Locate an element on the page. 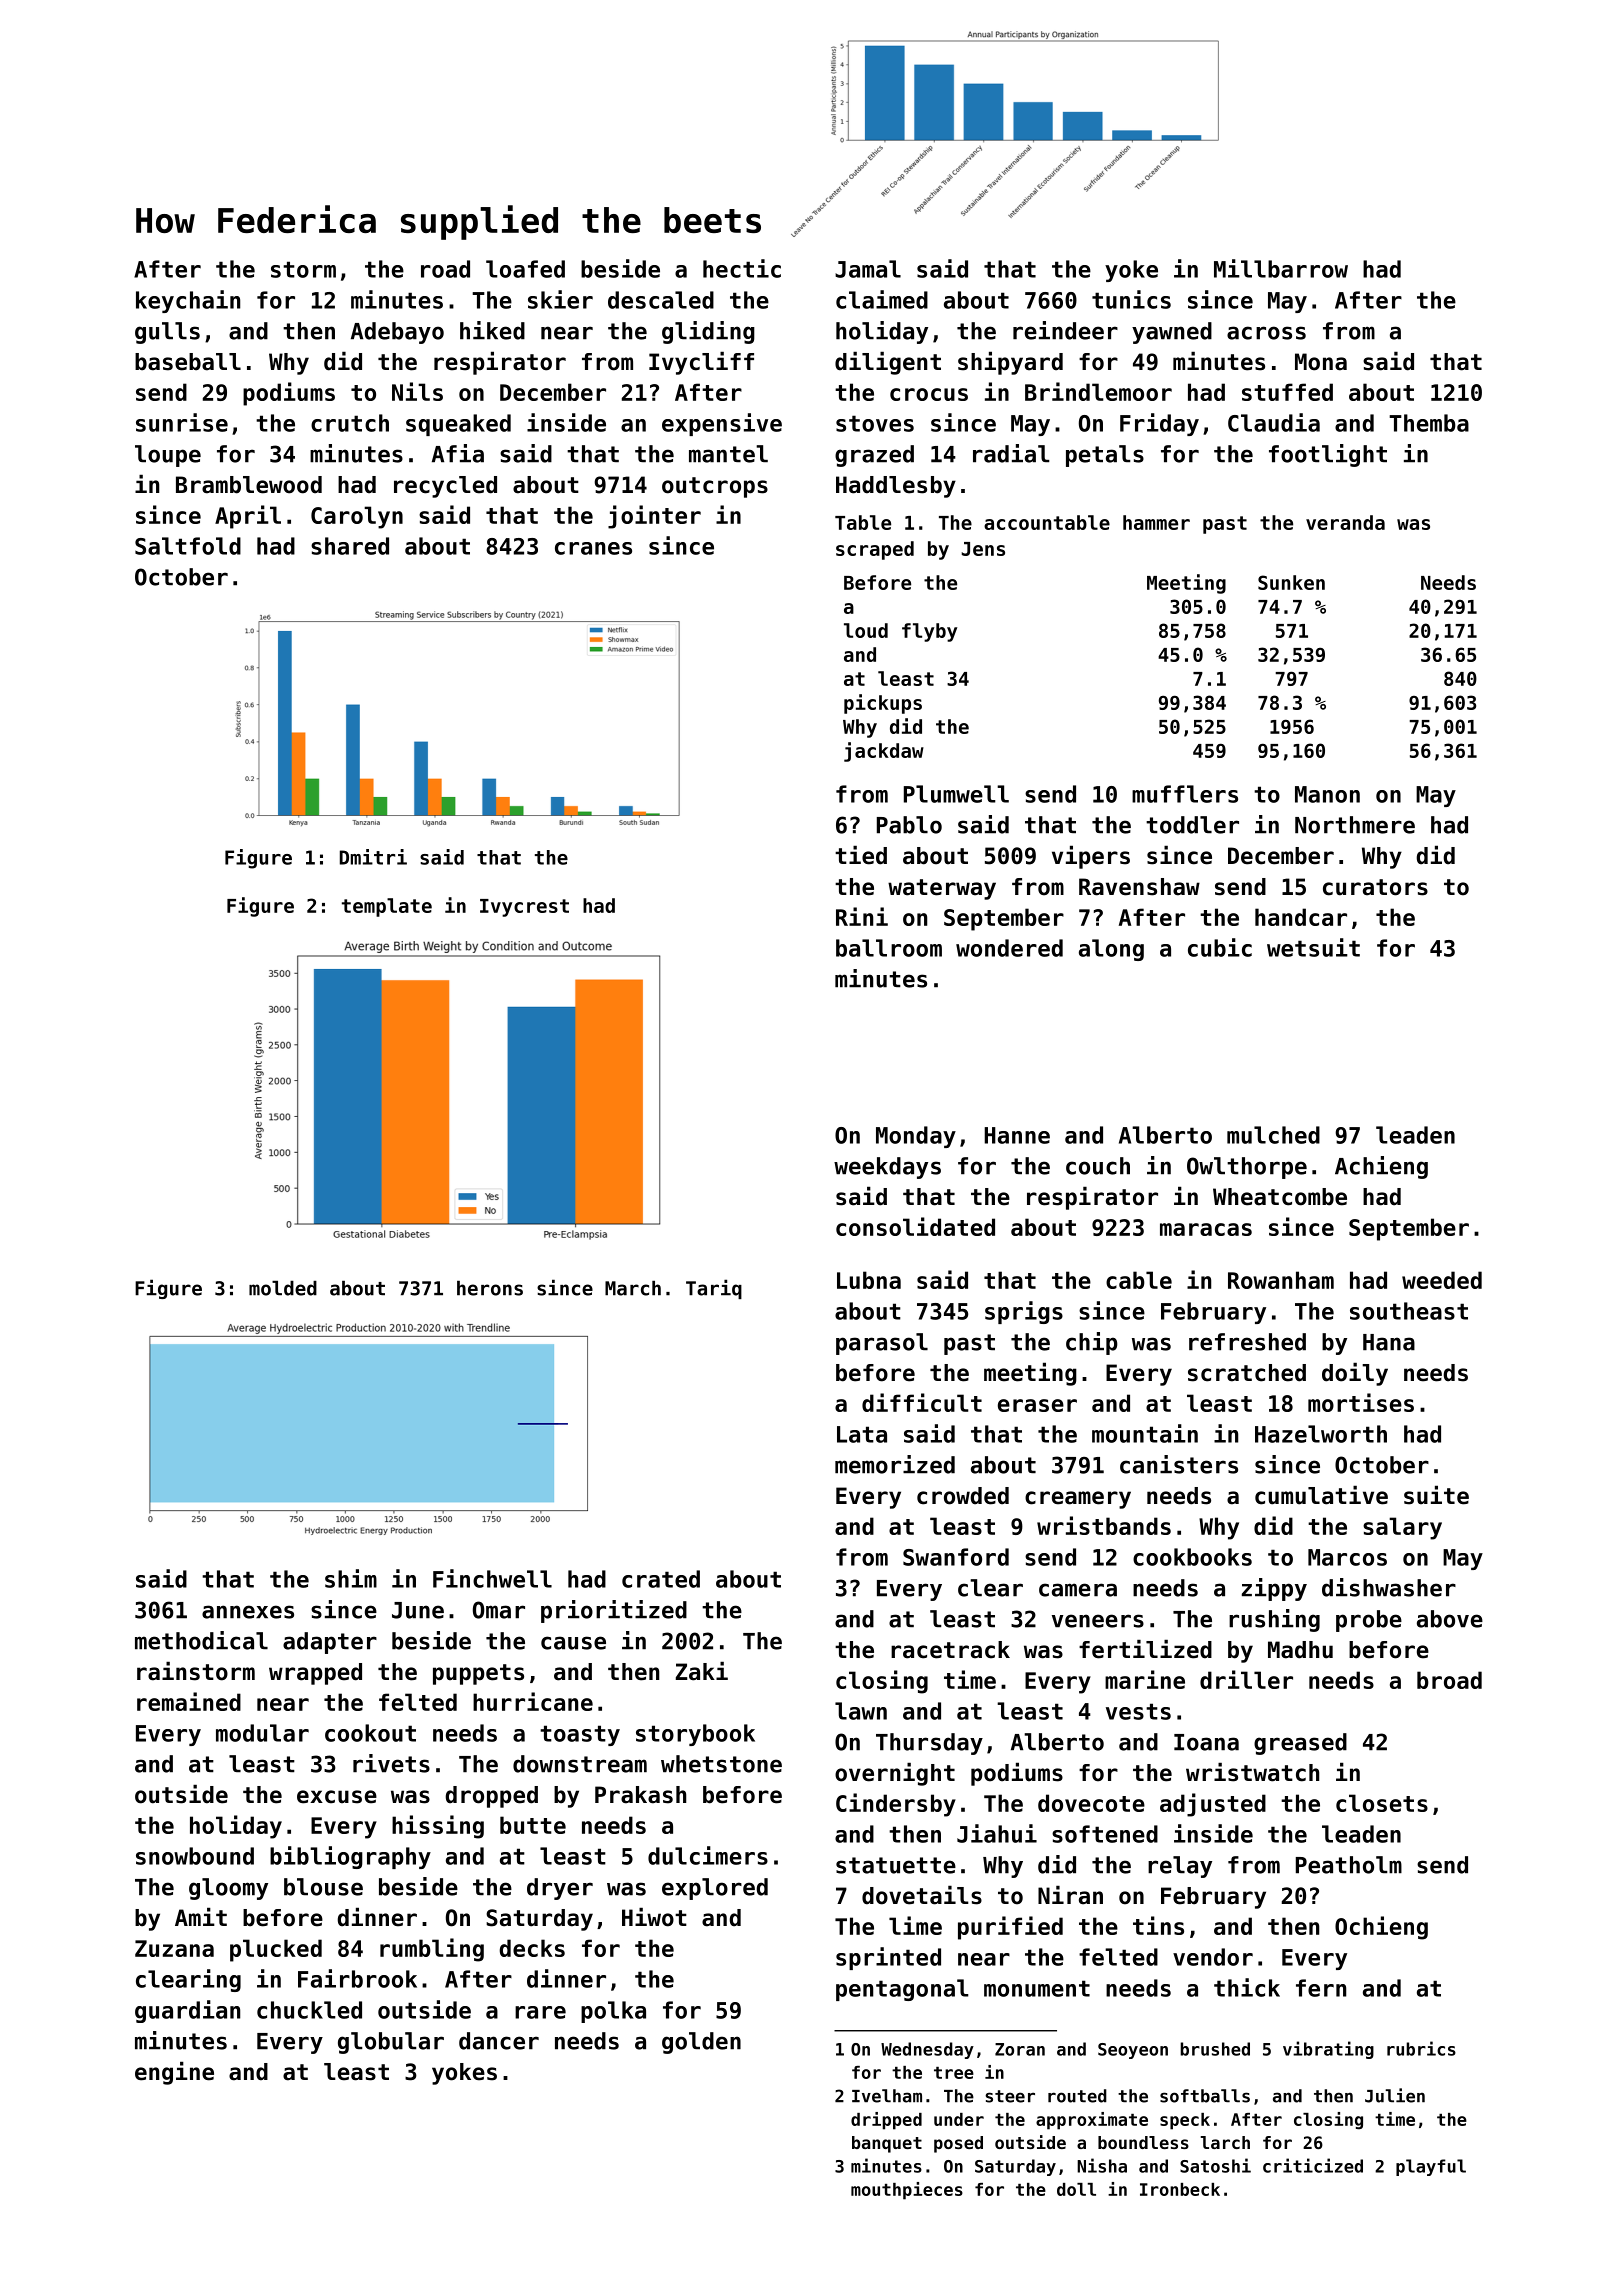  golden is located at coordinates (701, 2043).
